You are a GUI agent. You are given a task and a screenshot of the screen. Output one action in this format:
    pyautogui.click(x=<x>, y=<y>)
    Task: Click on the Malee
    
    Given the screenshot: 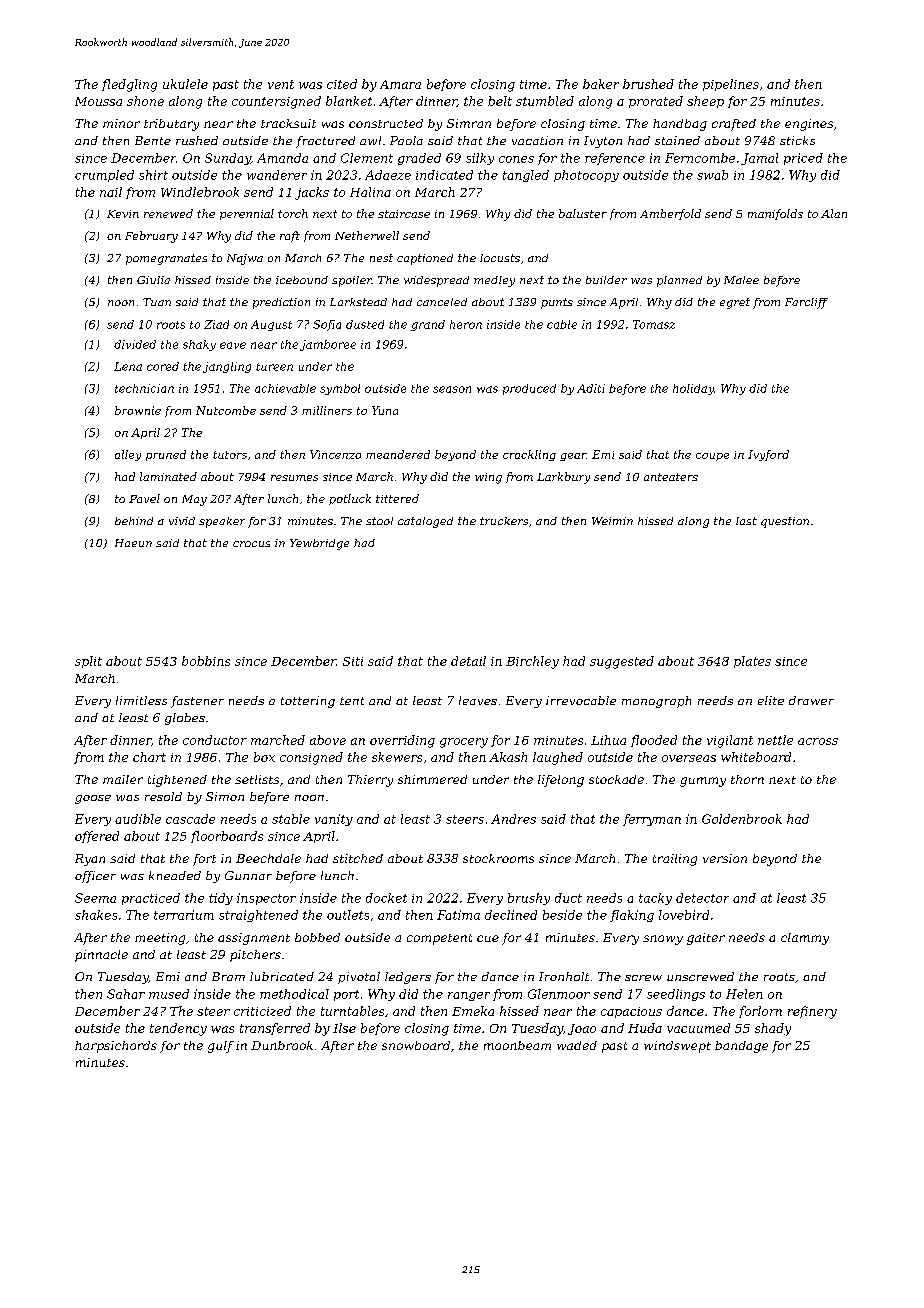 What is the action you would take?
    pyautogui.click(x=741, y=280)
